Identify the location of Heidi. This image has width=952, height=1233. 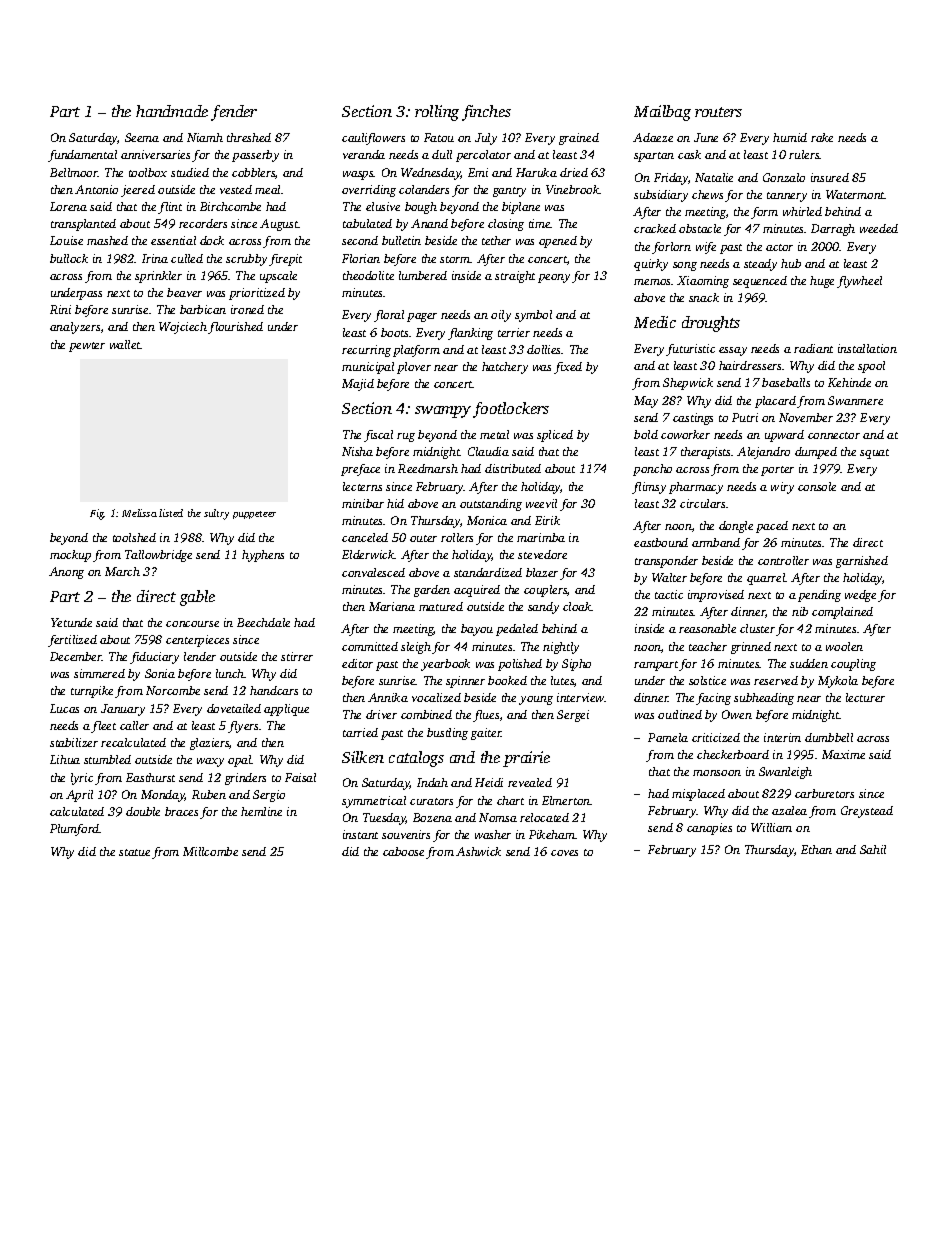
(489, 782).
